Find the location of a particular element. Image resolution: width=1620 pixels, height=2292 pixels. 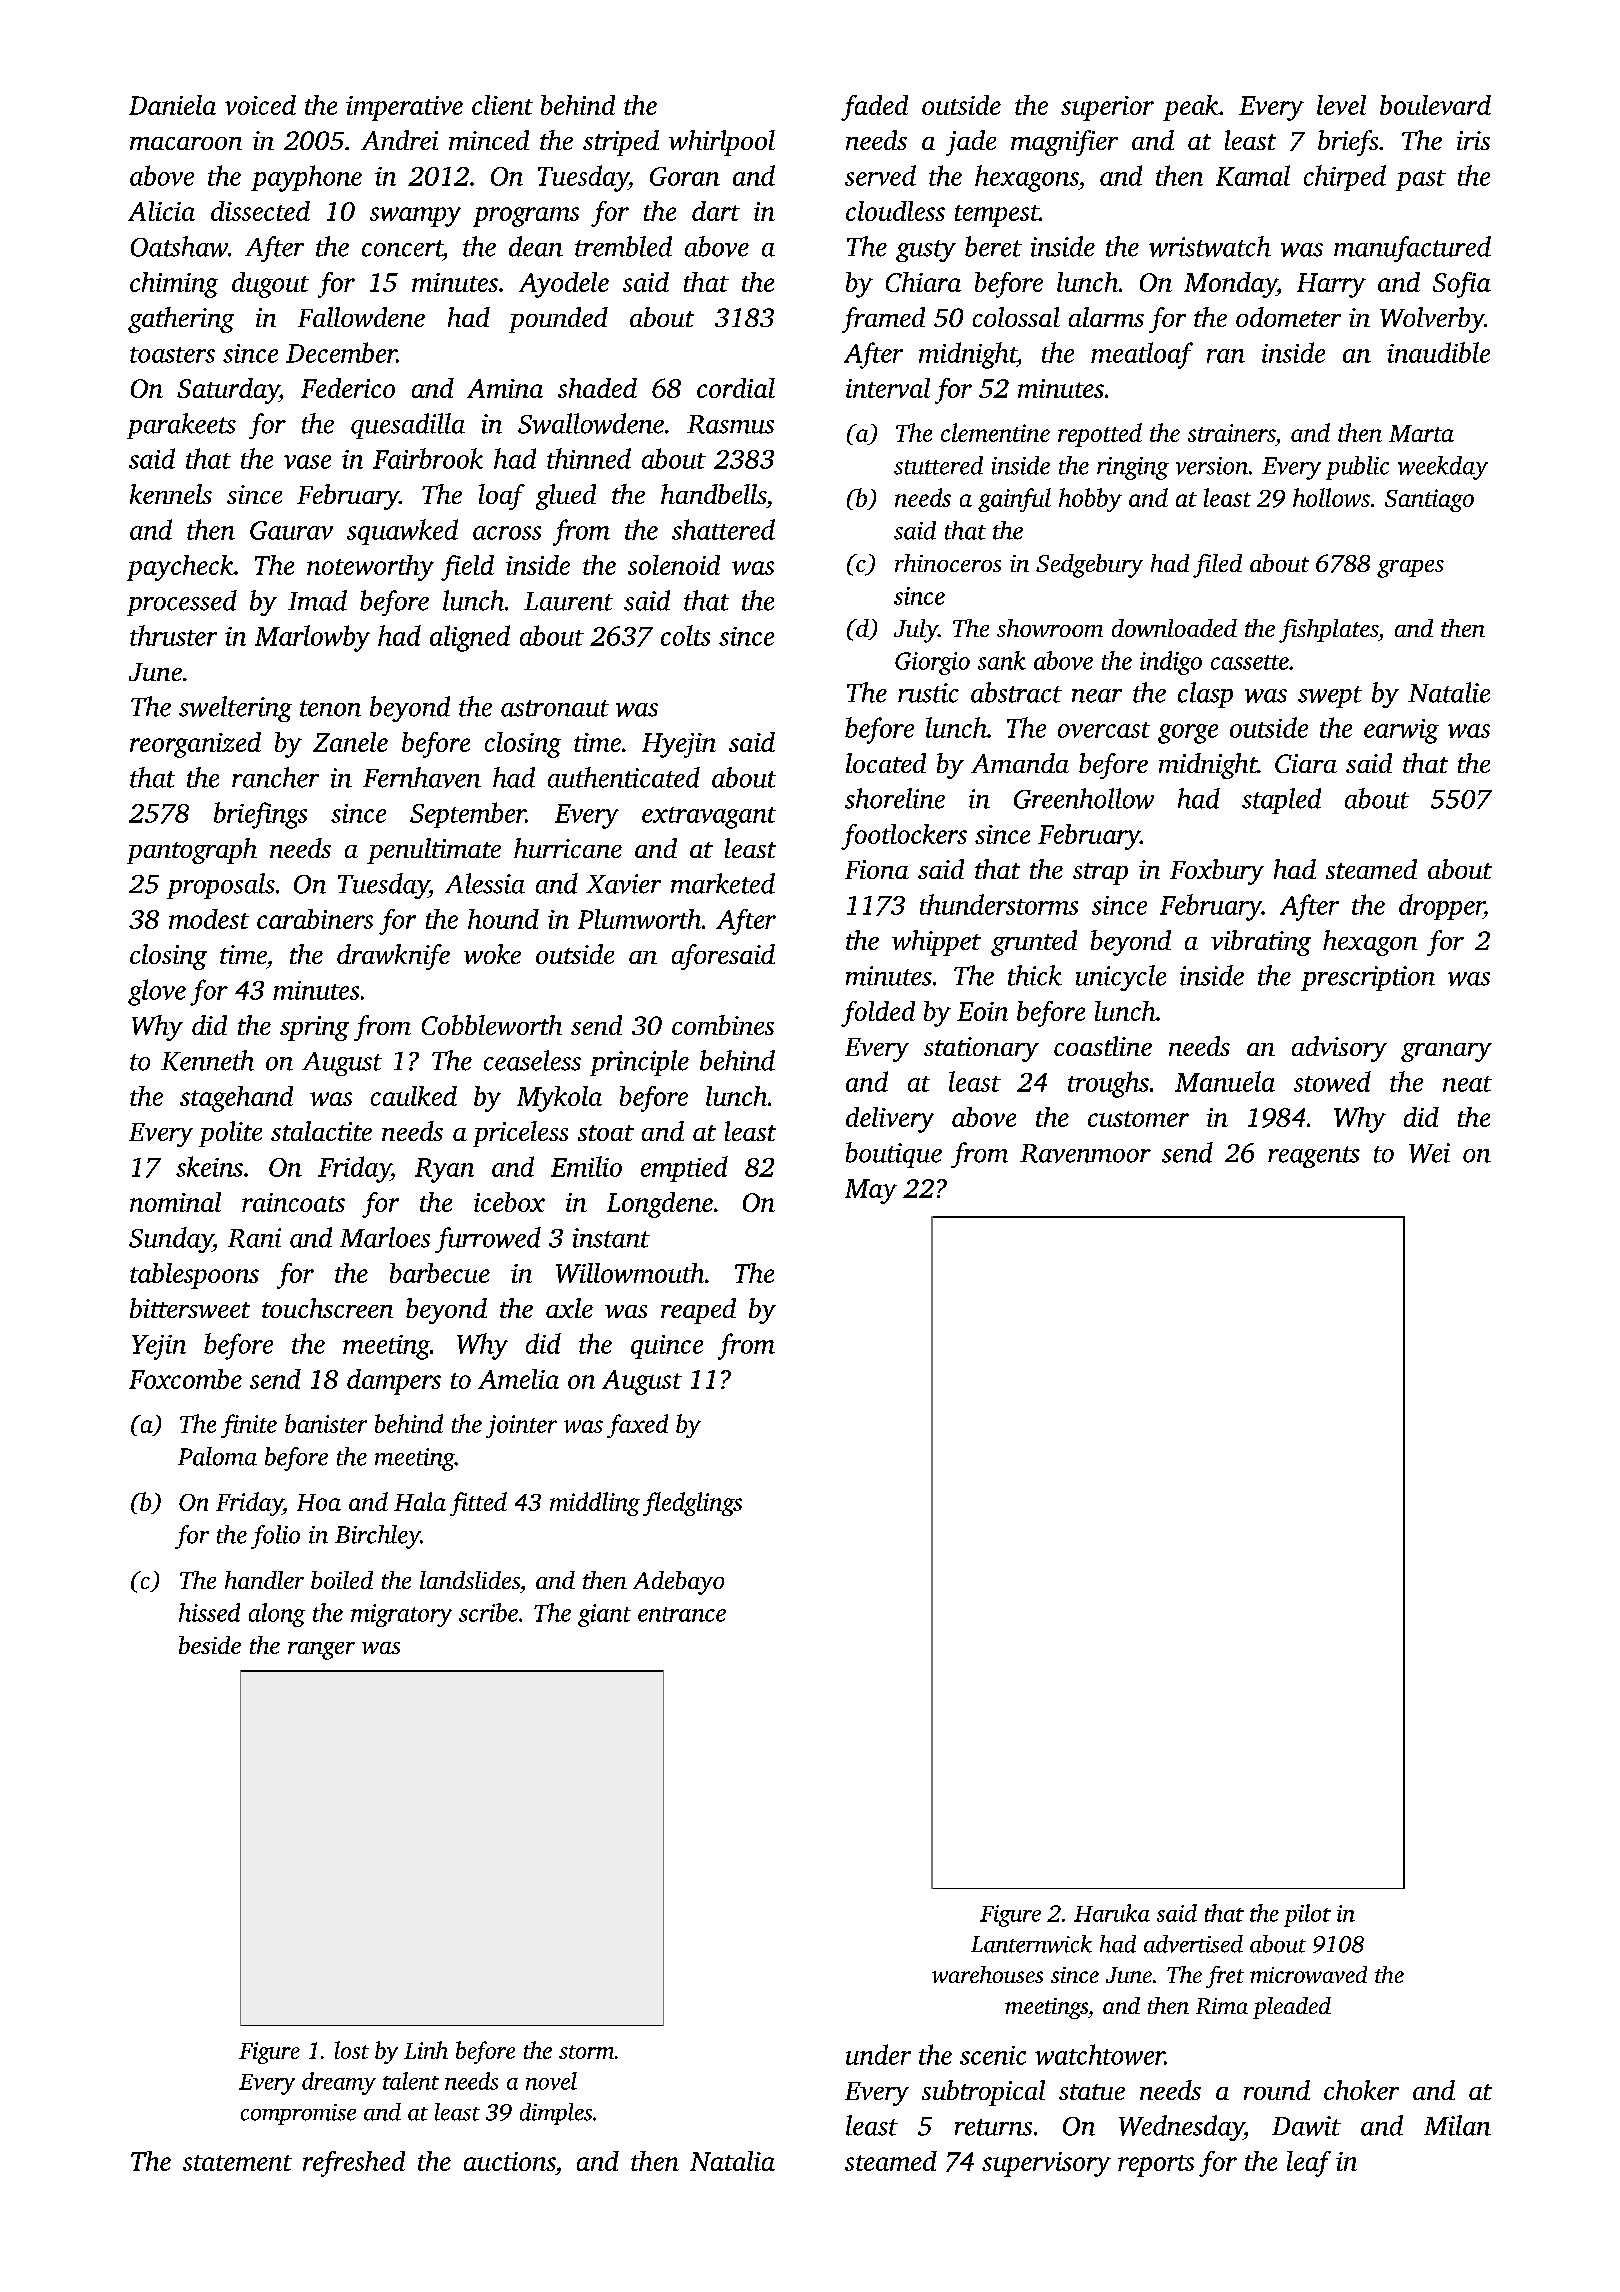

Cobbleworth is located at coordinates (492, 1025).
